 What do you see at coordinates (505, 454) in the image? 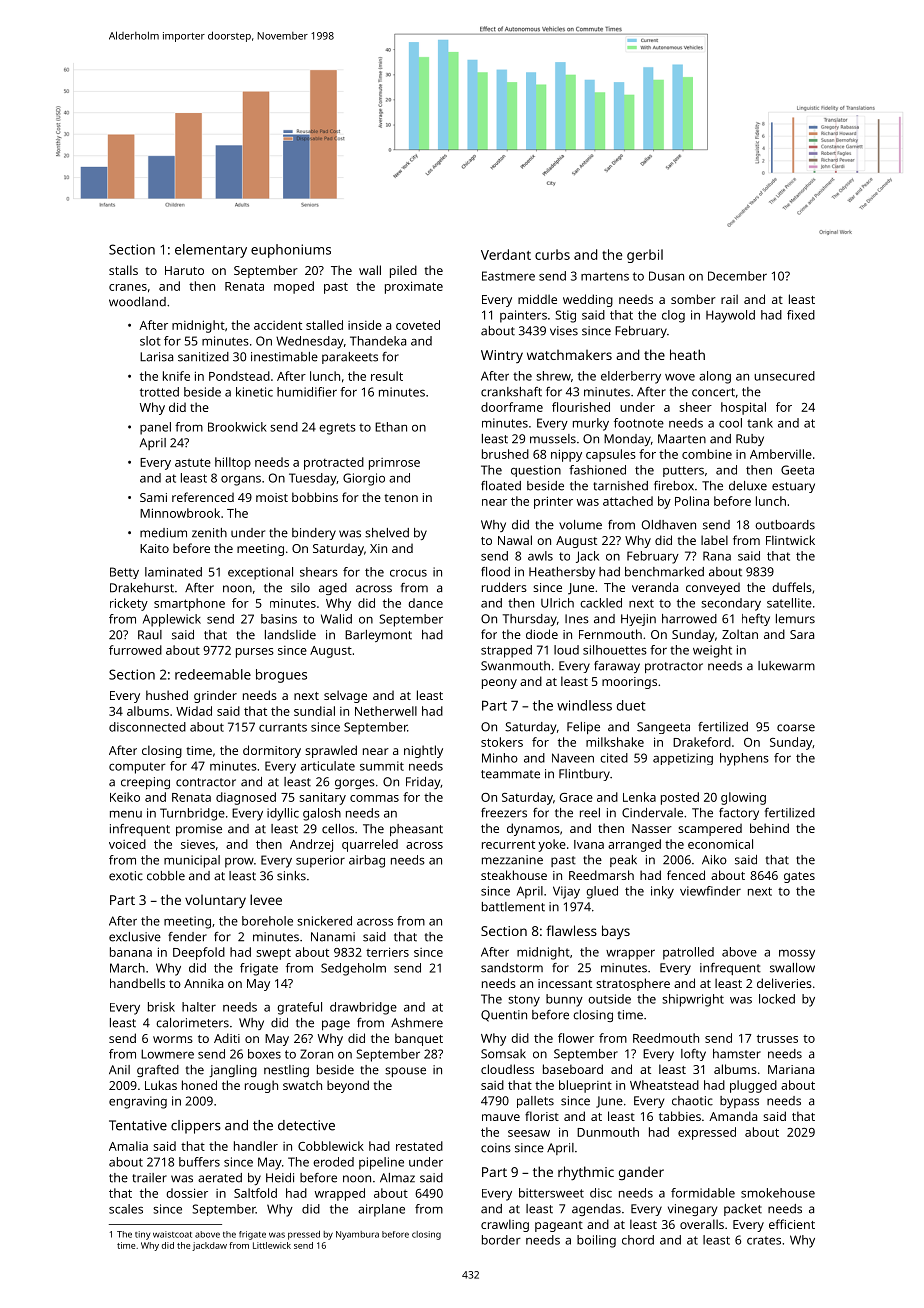
I see `brushed` at bounding box center [505, 454].
